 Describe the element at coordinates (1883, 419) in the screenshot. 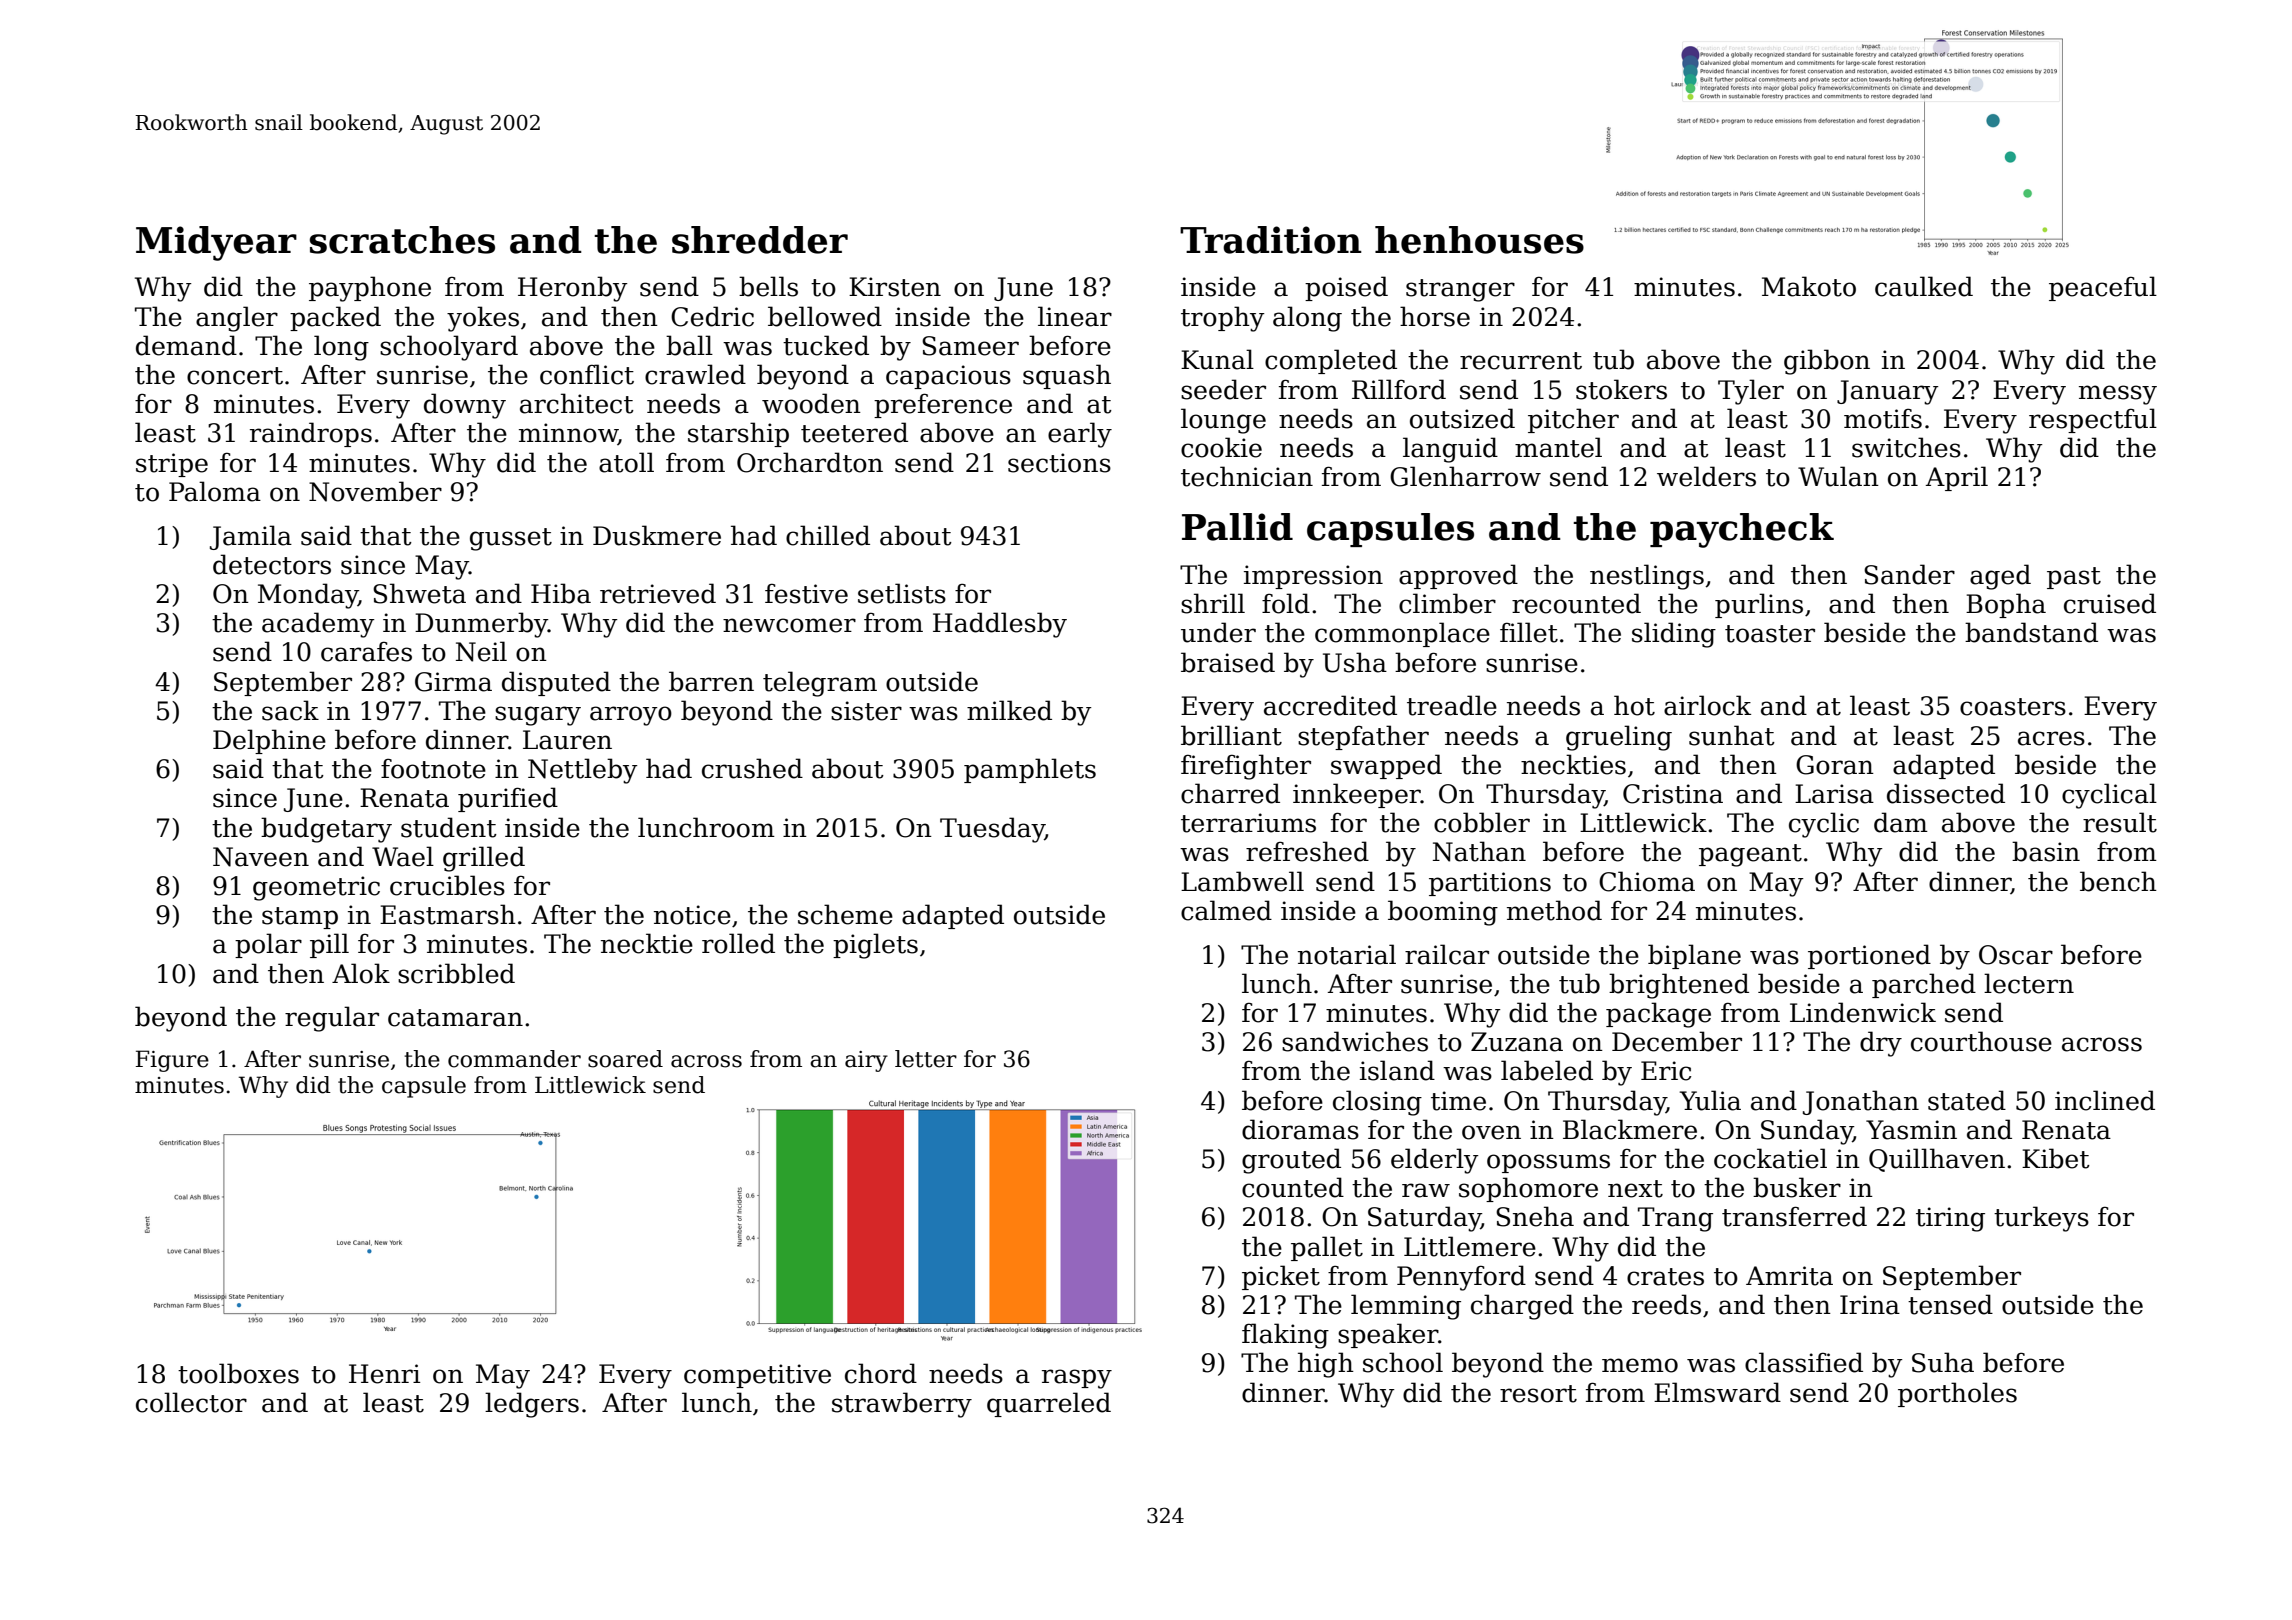

I see `motifs` at that location.
